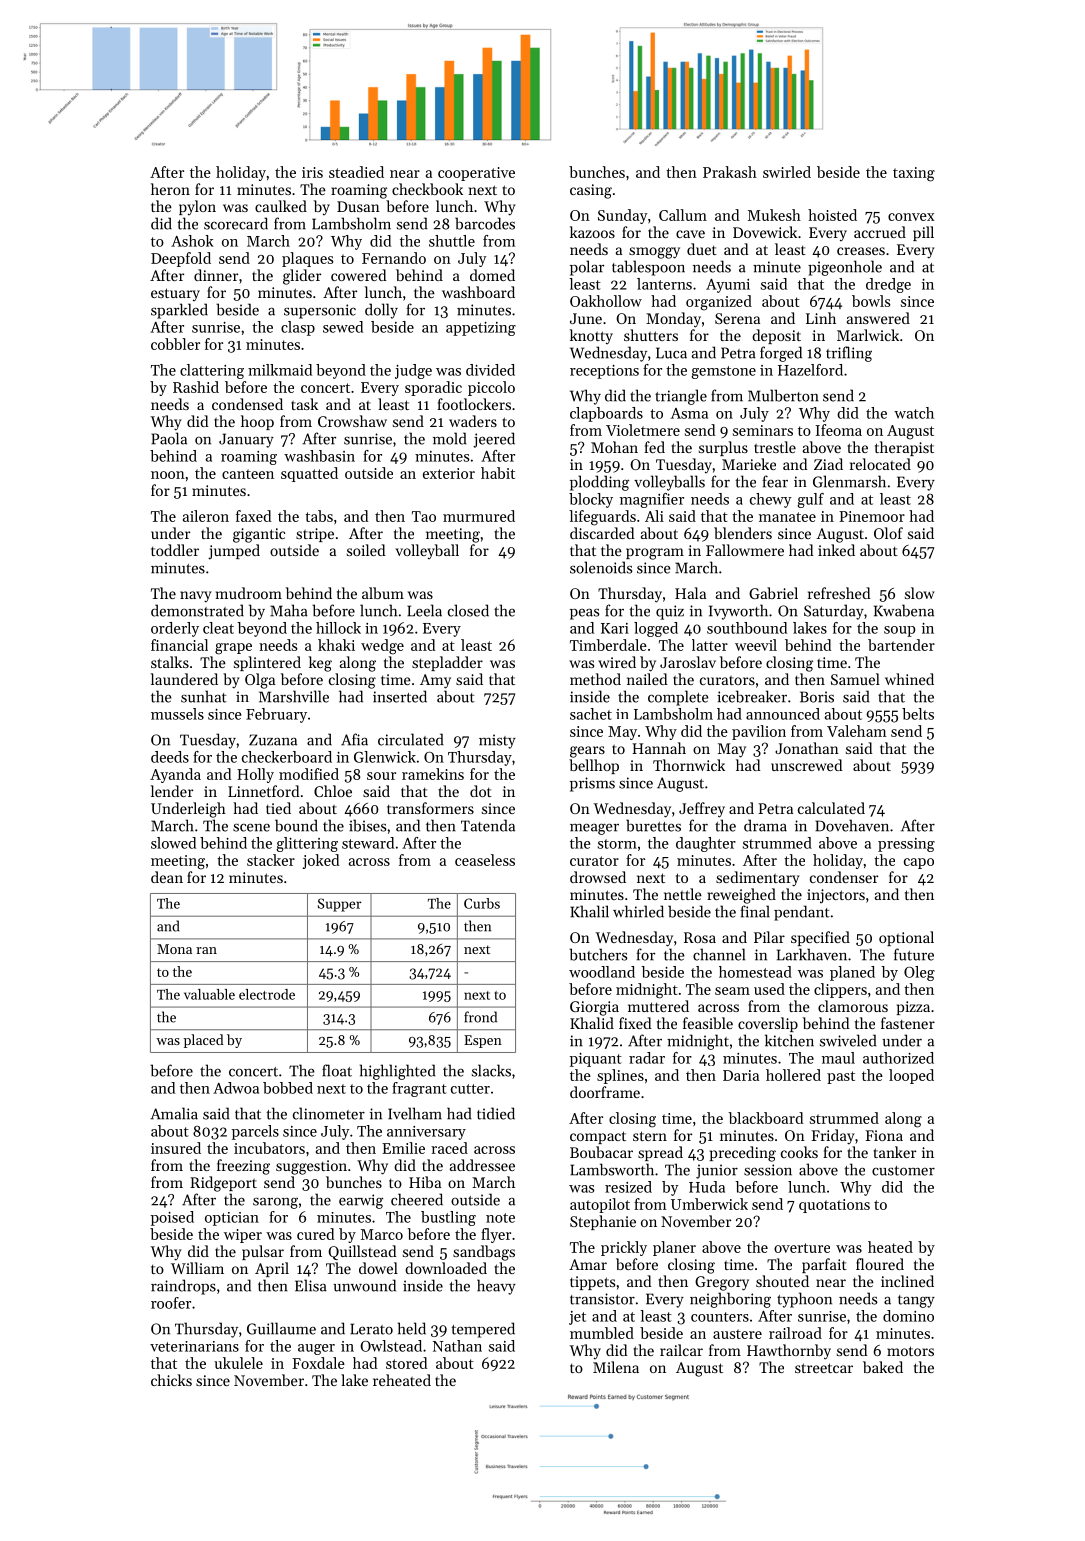 The image size is (1085, 1541). I want to click on clinometer, so click(329, 1113).
